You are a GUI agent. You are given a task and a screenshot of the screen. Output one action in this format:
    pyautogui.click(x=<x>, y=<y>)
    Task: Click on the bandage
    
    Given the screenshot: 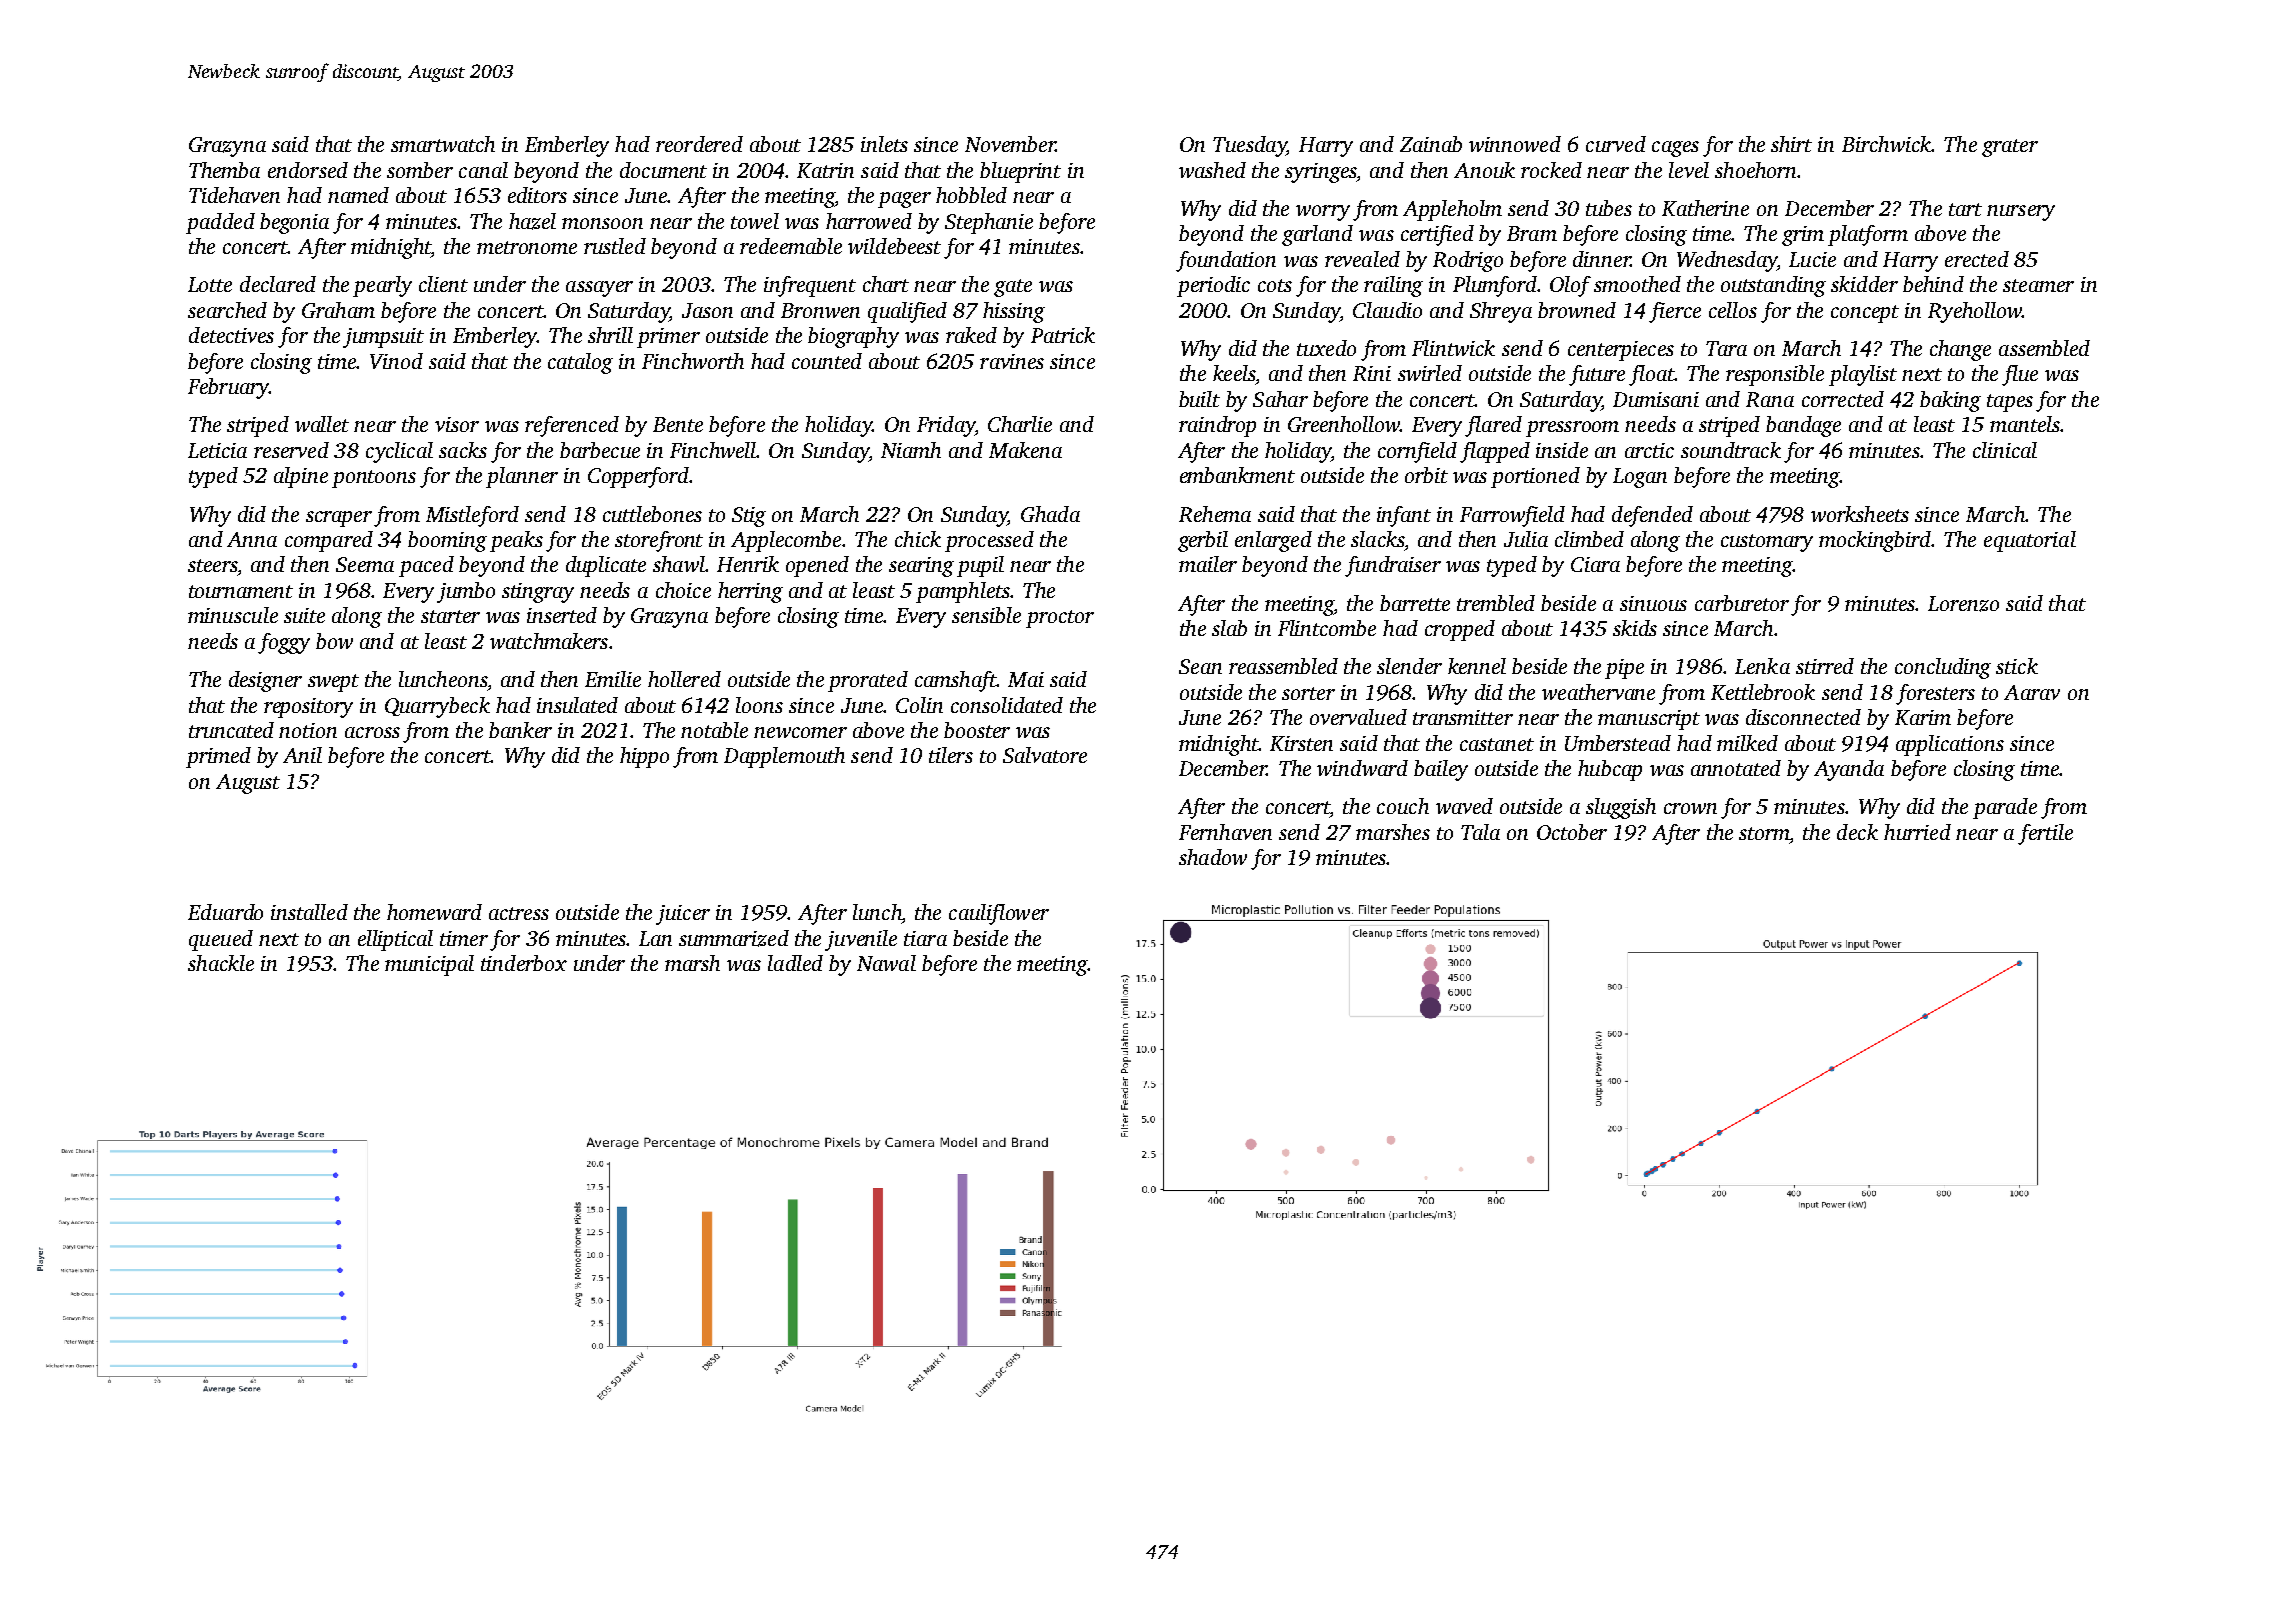 What is the action you would take?
    pyautogui.click(x=1803, y=426)
